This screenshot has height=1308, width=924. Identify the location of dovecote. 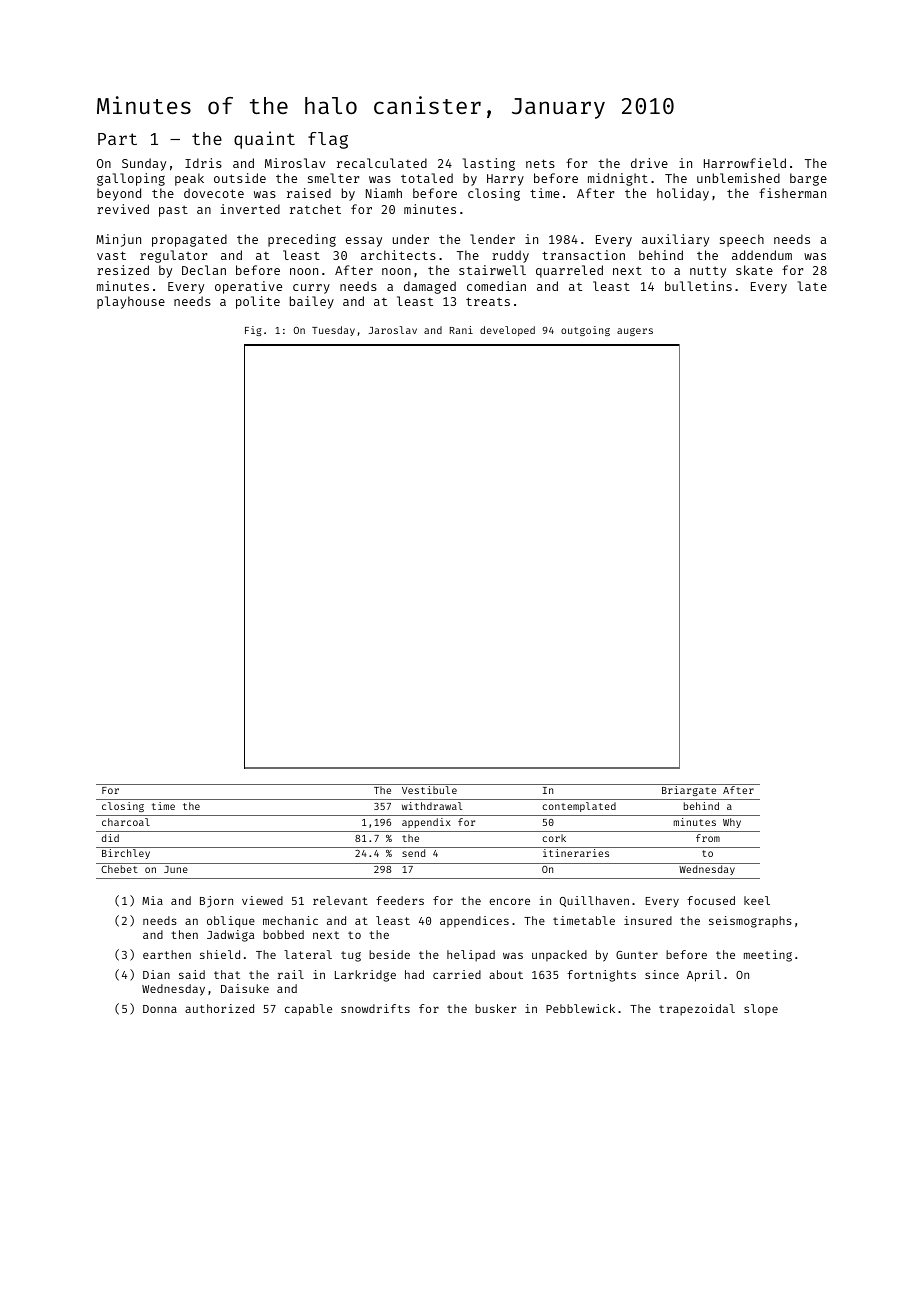
(214, 193).
